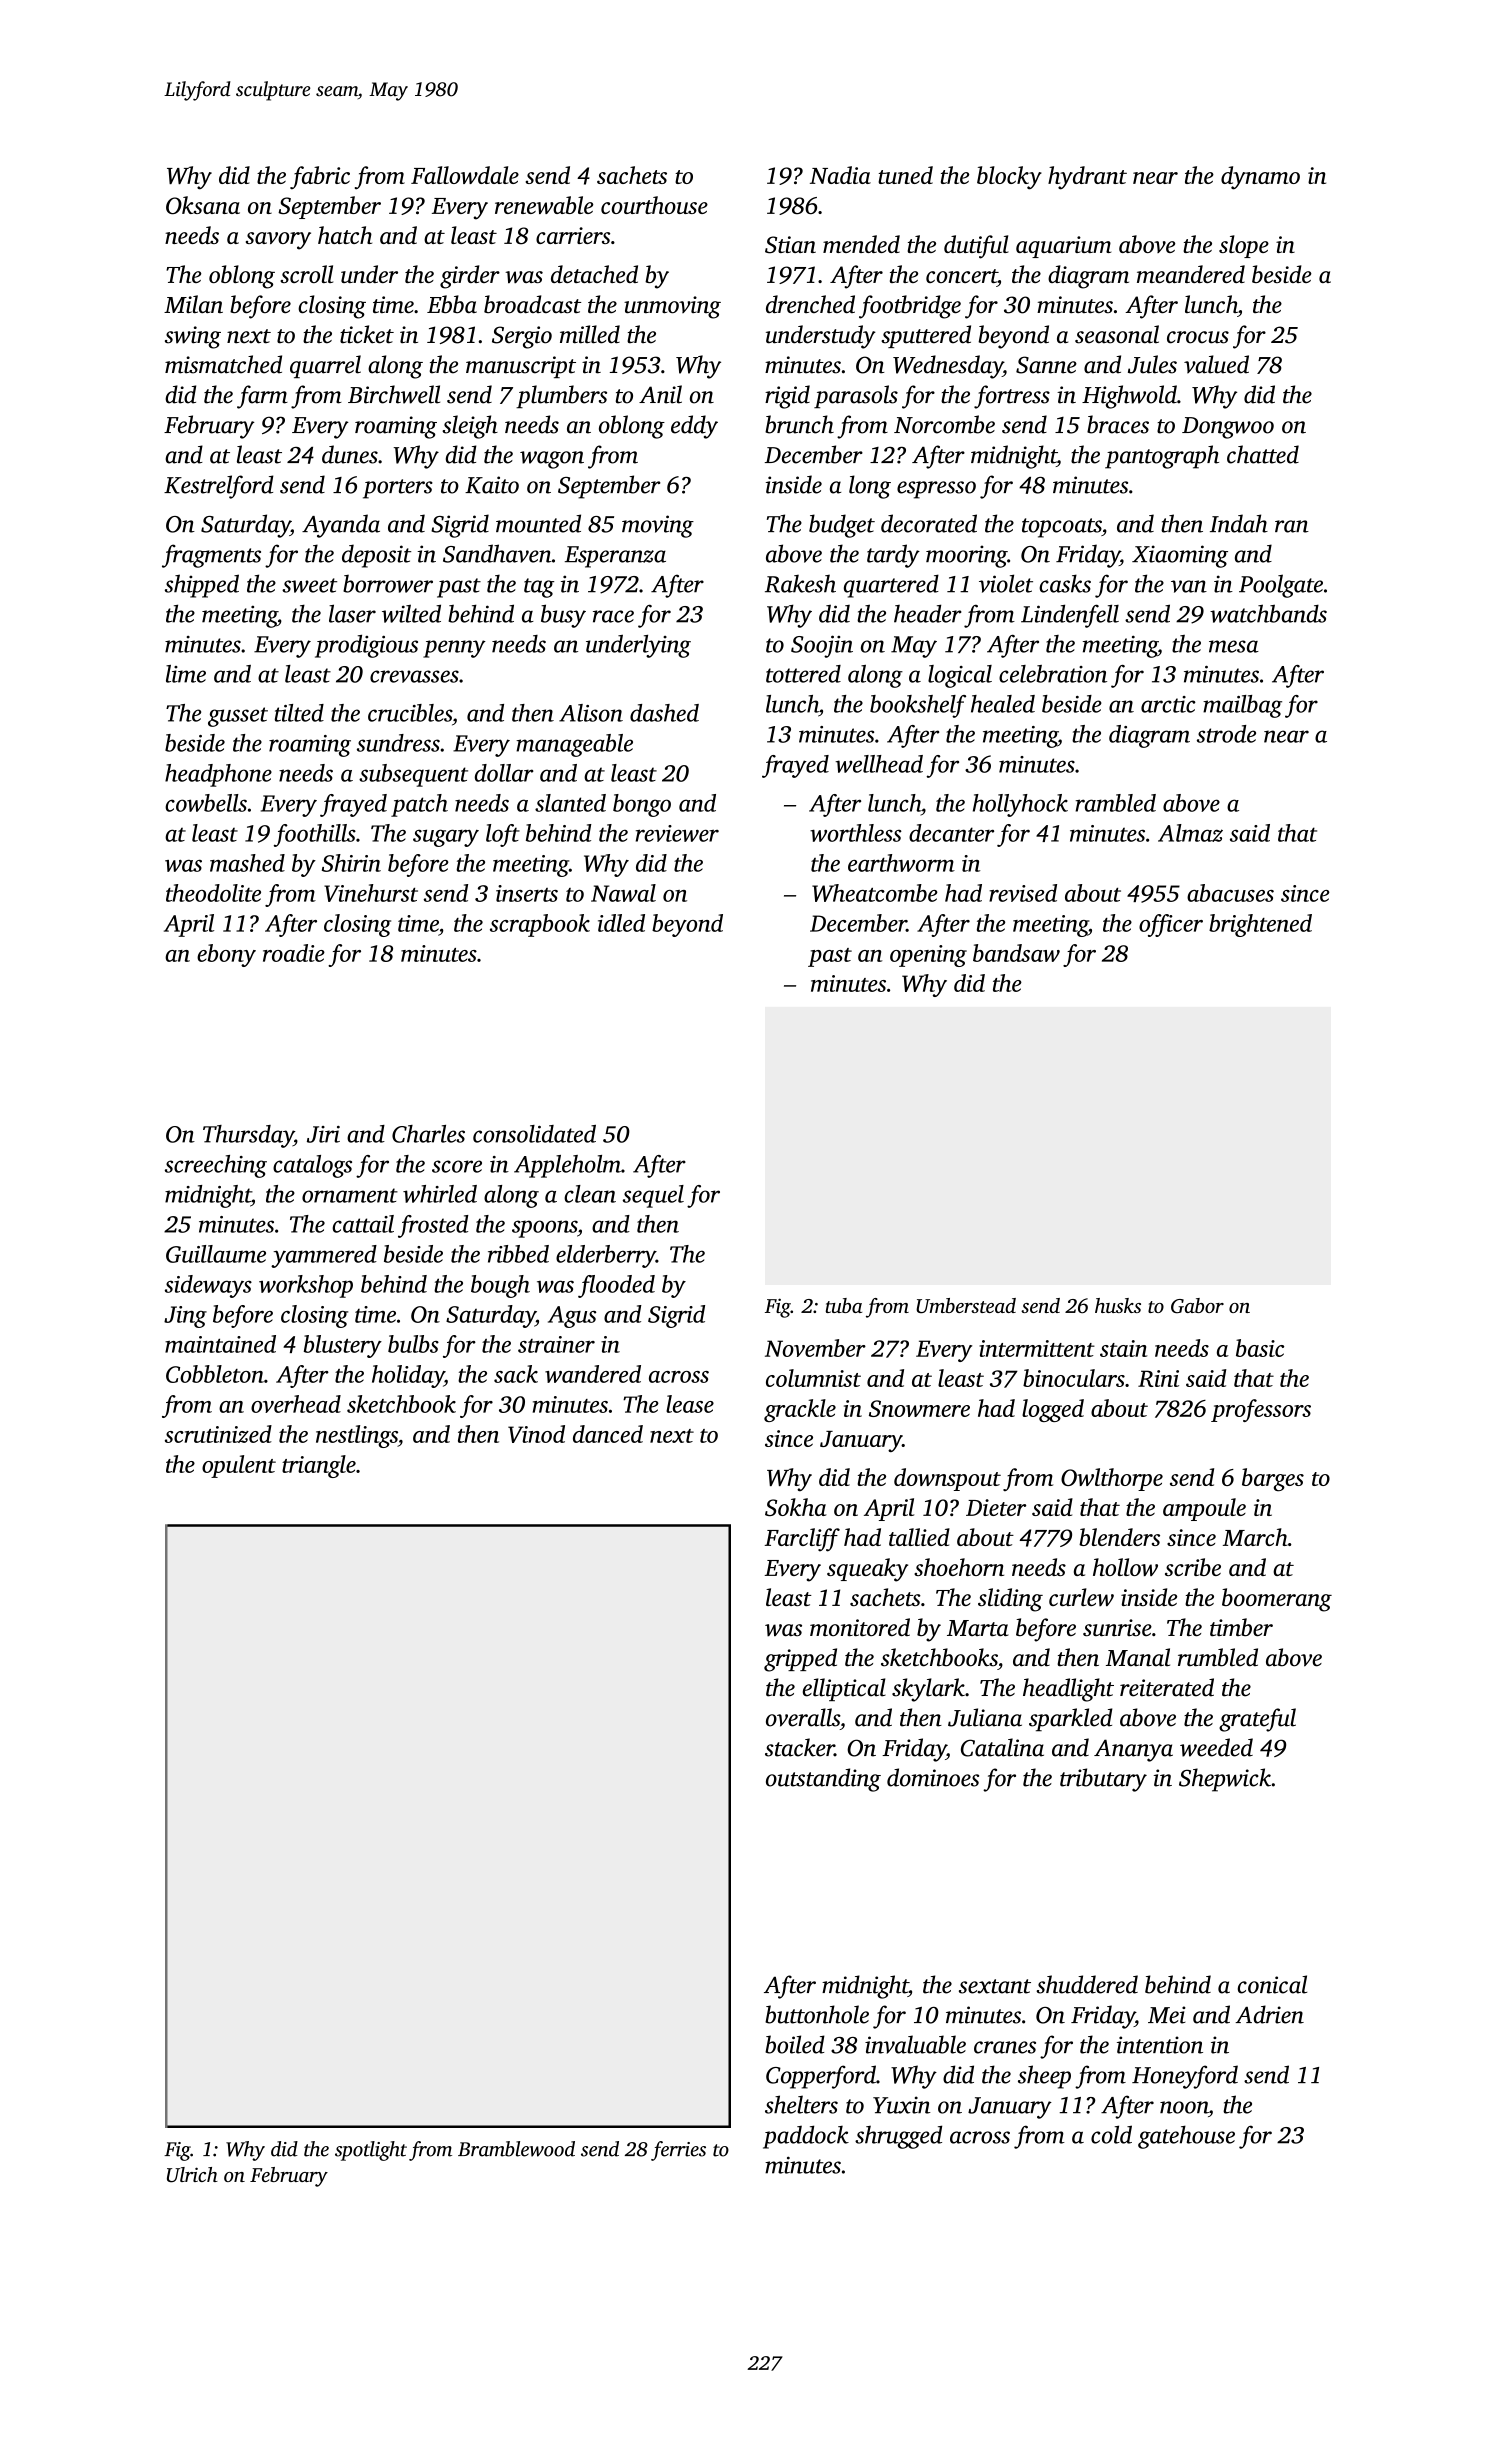 This screenshot has width=1496, height=2464. What do you see at coordinates (840, 175) in the screenshot?
I see `Nadia` at bounding box center [840, 175].
